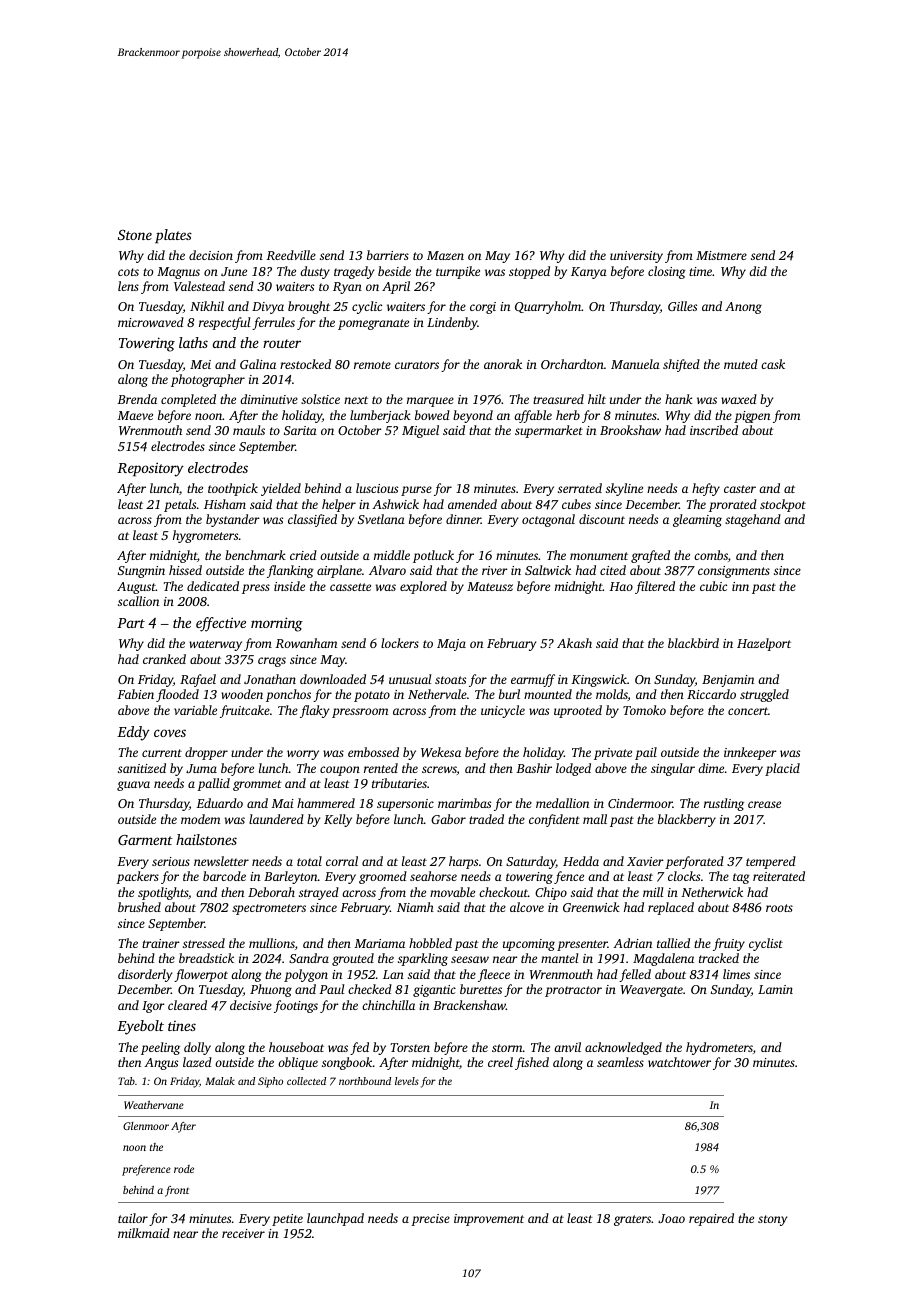  I want to click on solstice, so click(320, 399).
